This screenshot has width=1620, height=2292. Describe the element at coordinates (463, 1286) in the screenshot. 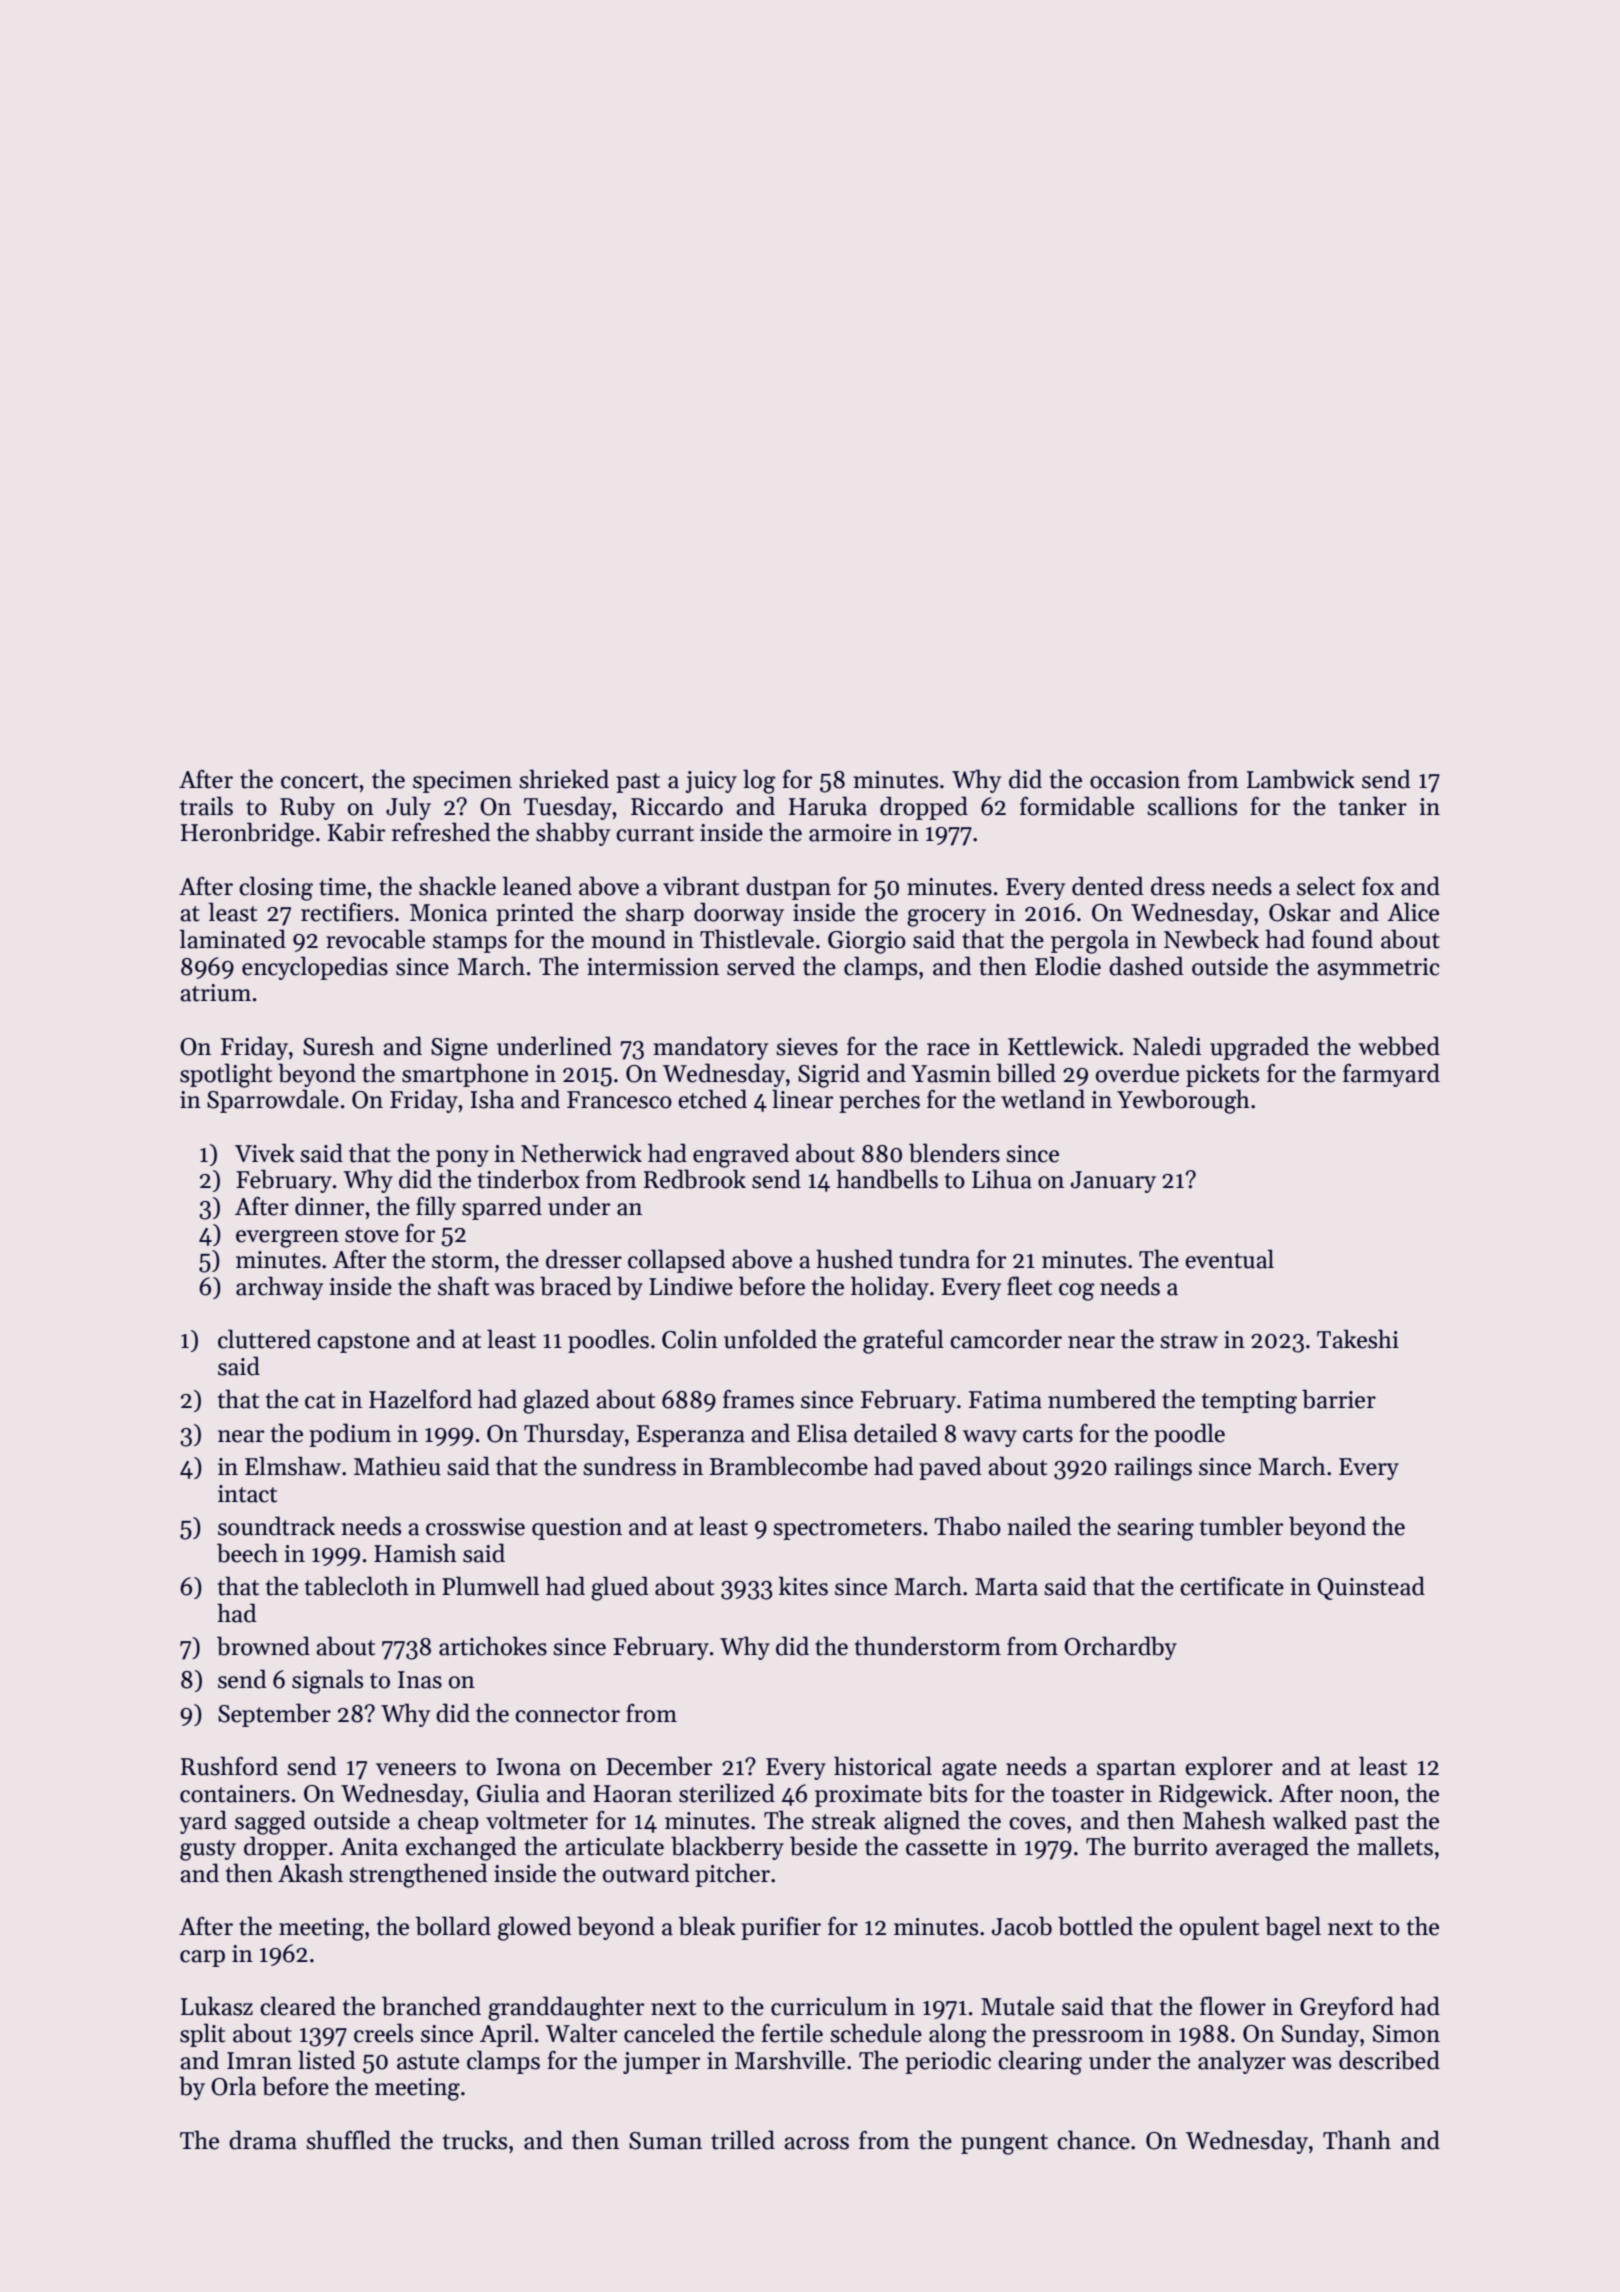

I see `shaft` at that location.
